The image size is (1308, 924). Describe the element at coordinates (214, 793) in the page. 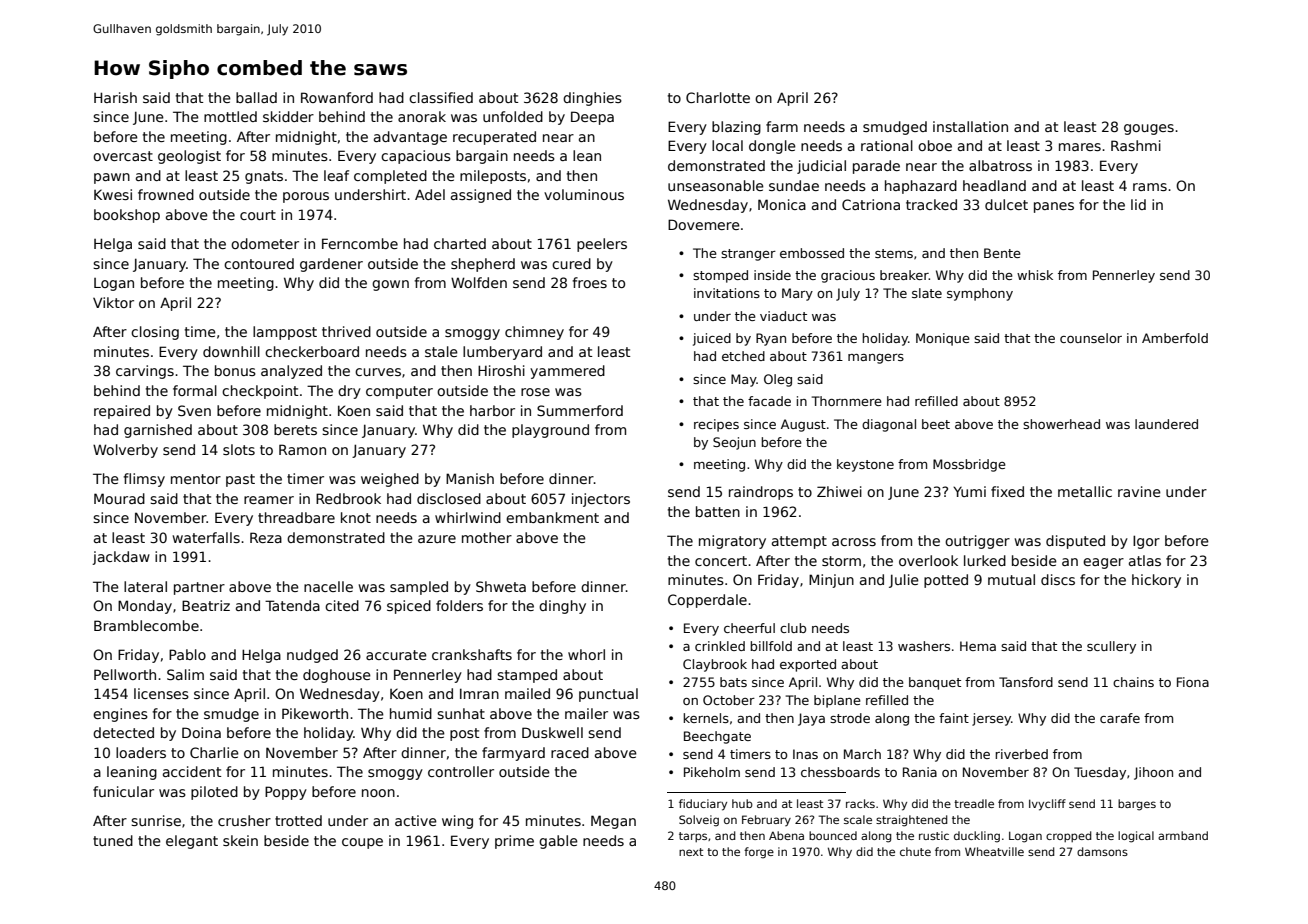

I see `piloted` at that location.
